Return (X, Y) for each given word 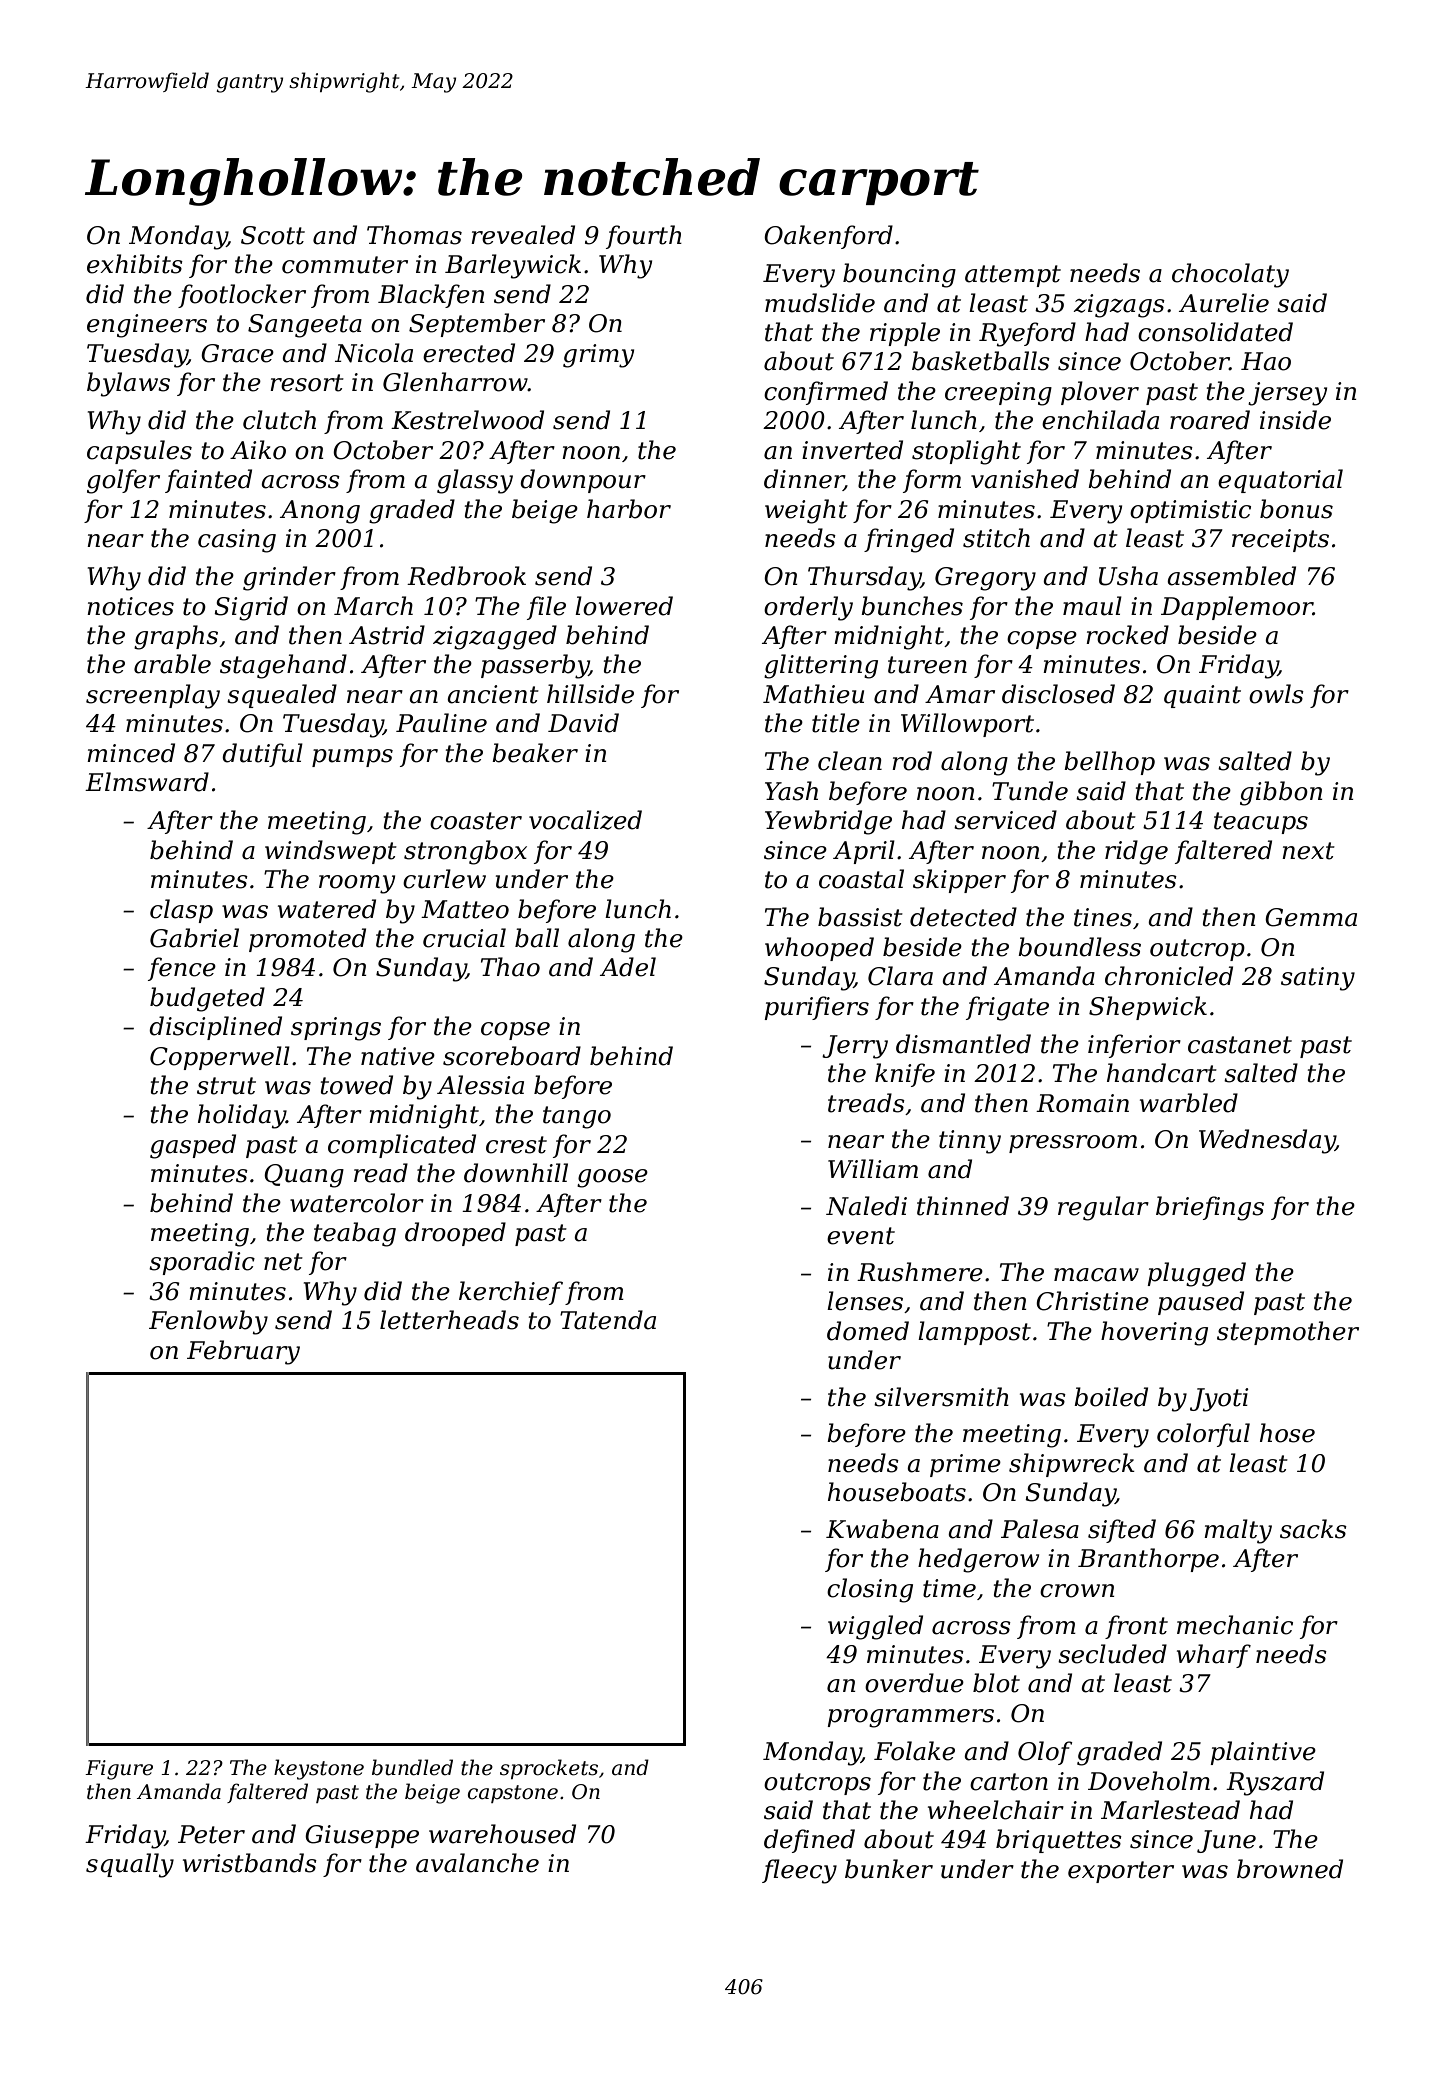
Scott (273, 235)
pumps (352, 758)
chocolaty (1230, 275)
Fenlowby (208, 1322)
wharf (1214, 1656)
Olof (1045, 1753)
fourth (644, 237)
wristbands (250, 1863)
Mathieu (813, 694)
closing (870, 1590)
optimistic (1190, 511)
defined (809, 1841)
